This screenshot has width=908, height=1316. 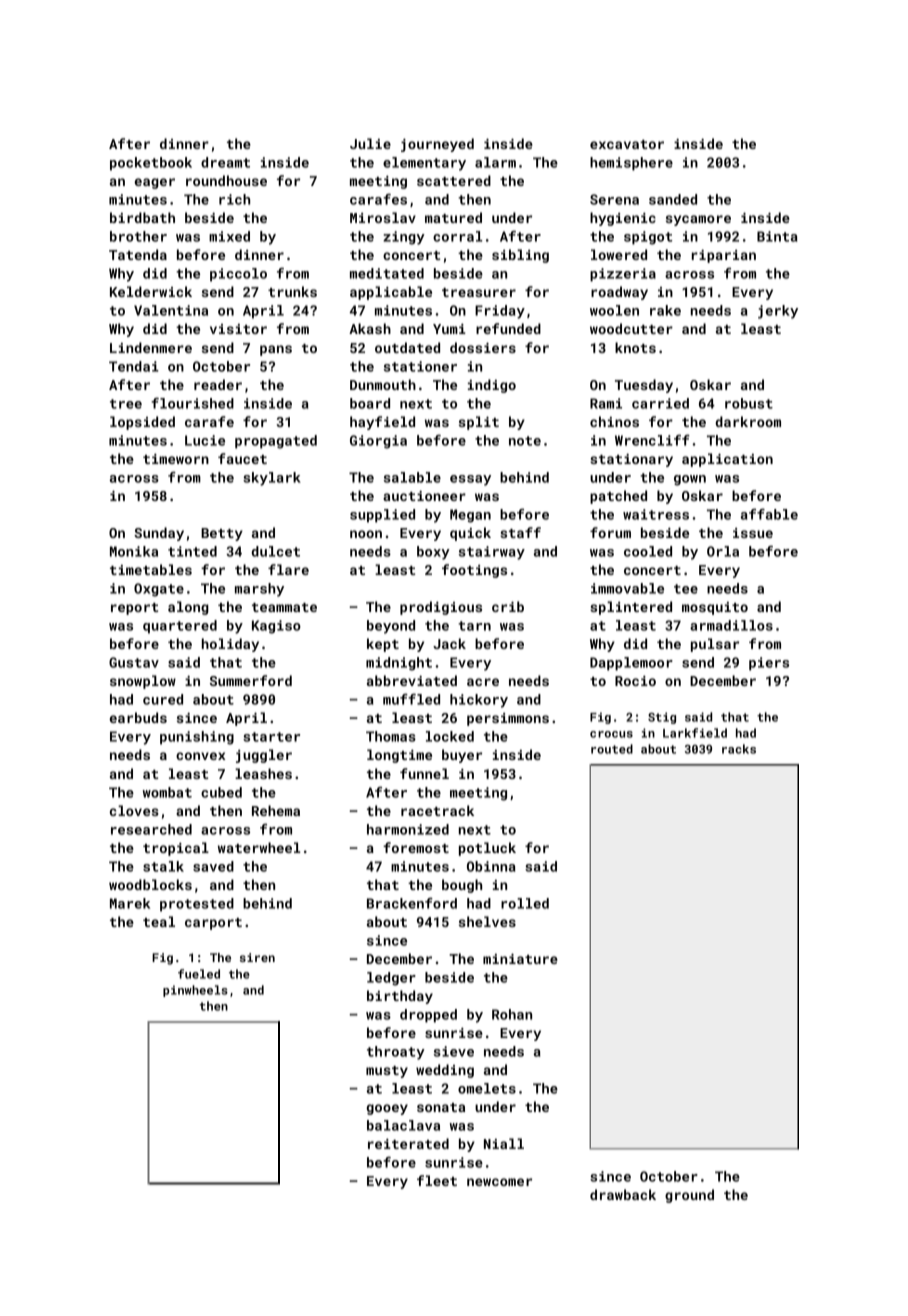 What do you see at coordinates (387, 1109) in the screenshot?
I see `gooey` at bounding box center [387, 1109].
